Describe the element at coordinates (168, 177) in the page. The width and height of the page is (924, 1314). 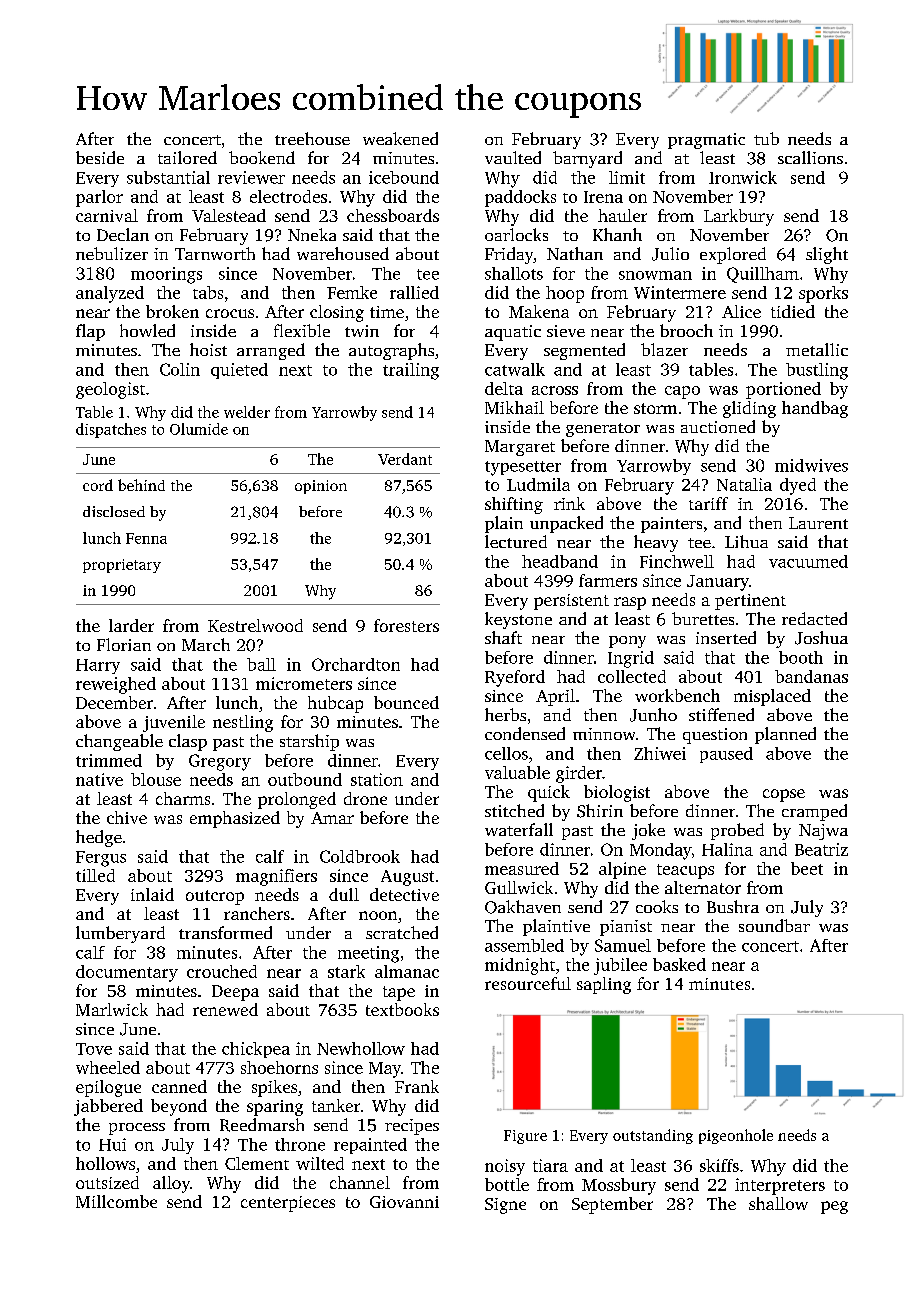
I see `substantial` at that location.
